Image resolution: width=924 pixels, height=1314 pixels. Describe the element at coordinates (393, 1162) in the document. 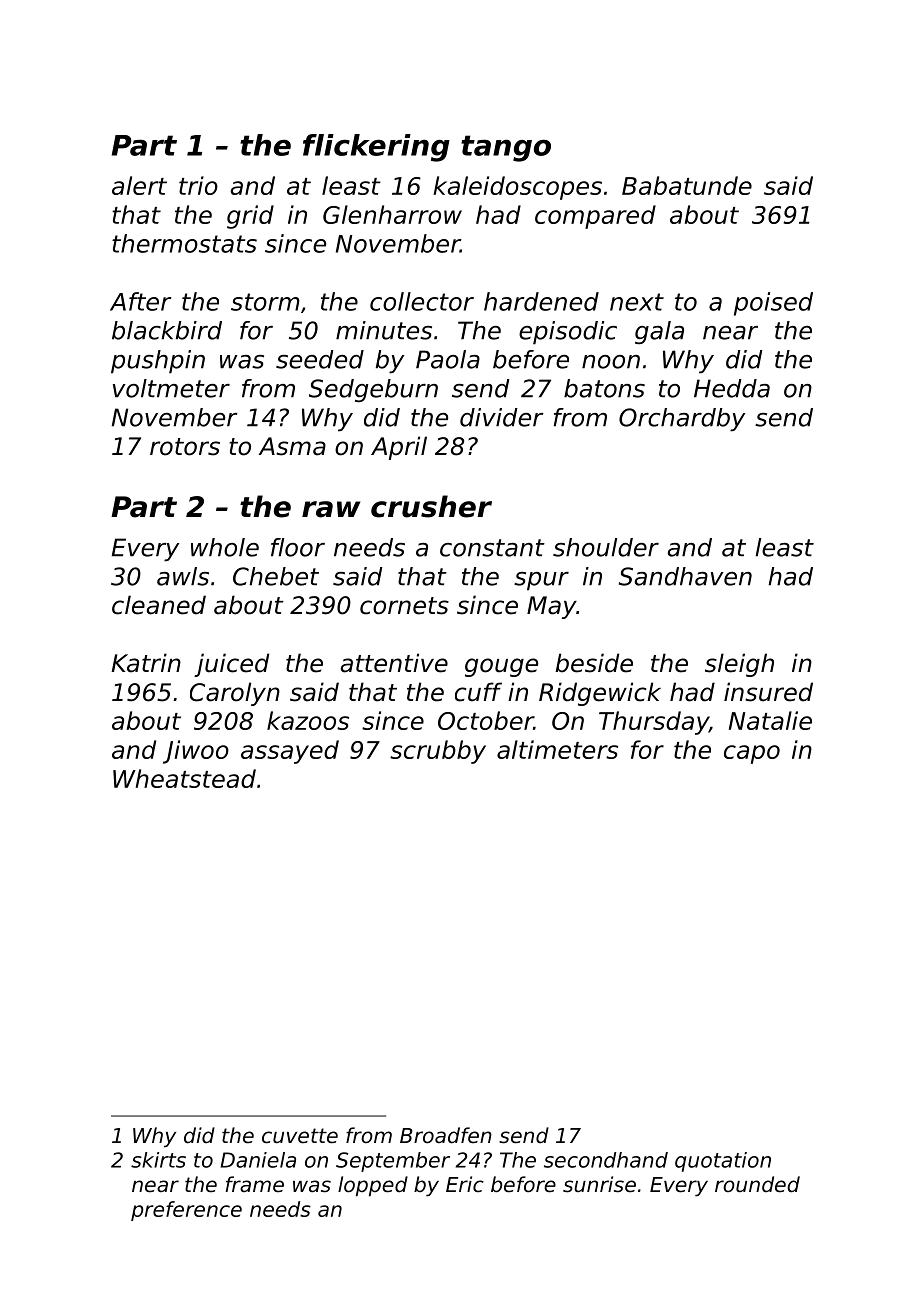

I see `September` at that location.
